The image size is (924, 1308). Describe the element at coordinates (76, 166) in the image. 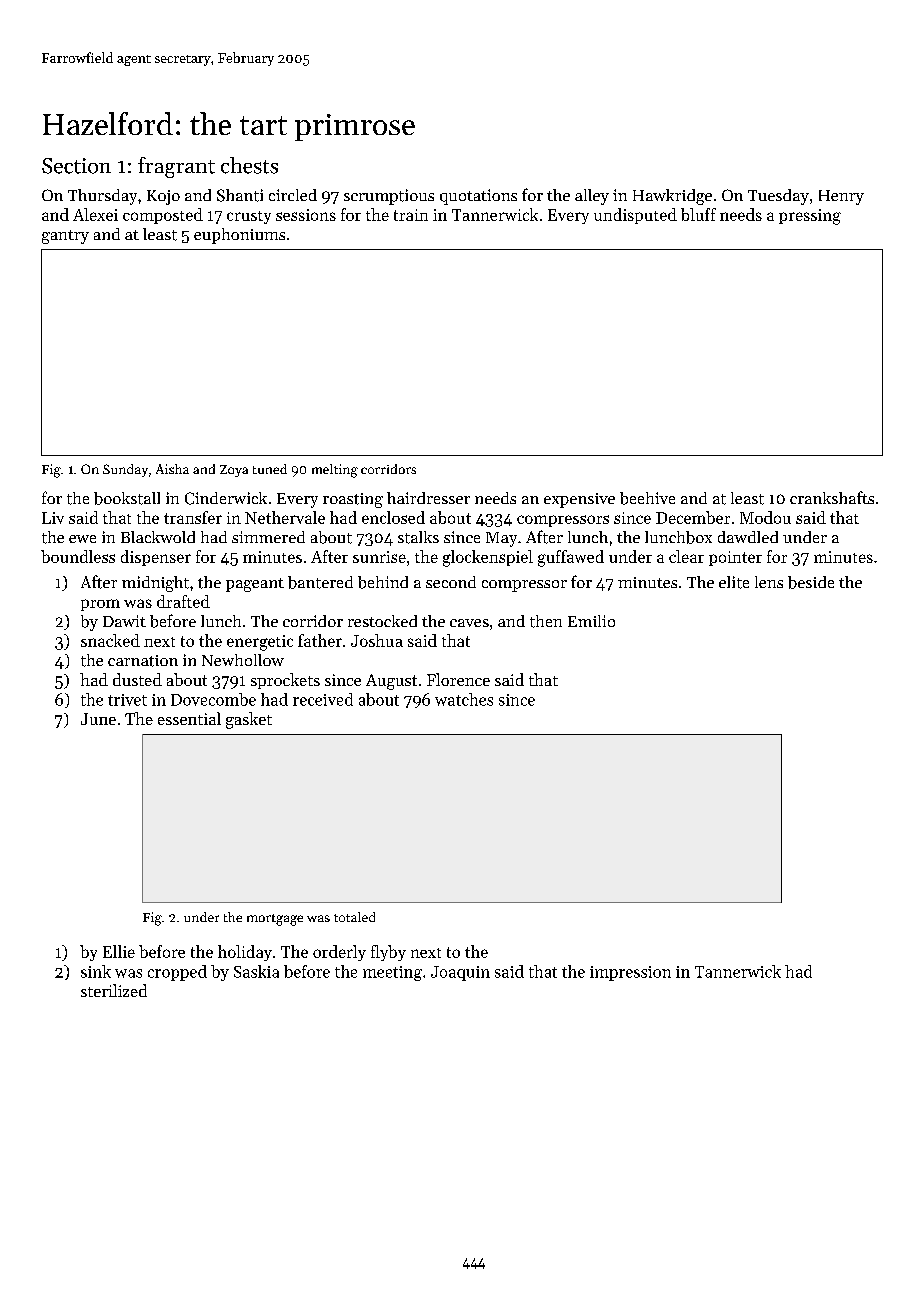

I see `Section` at that location.
